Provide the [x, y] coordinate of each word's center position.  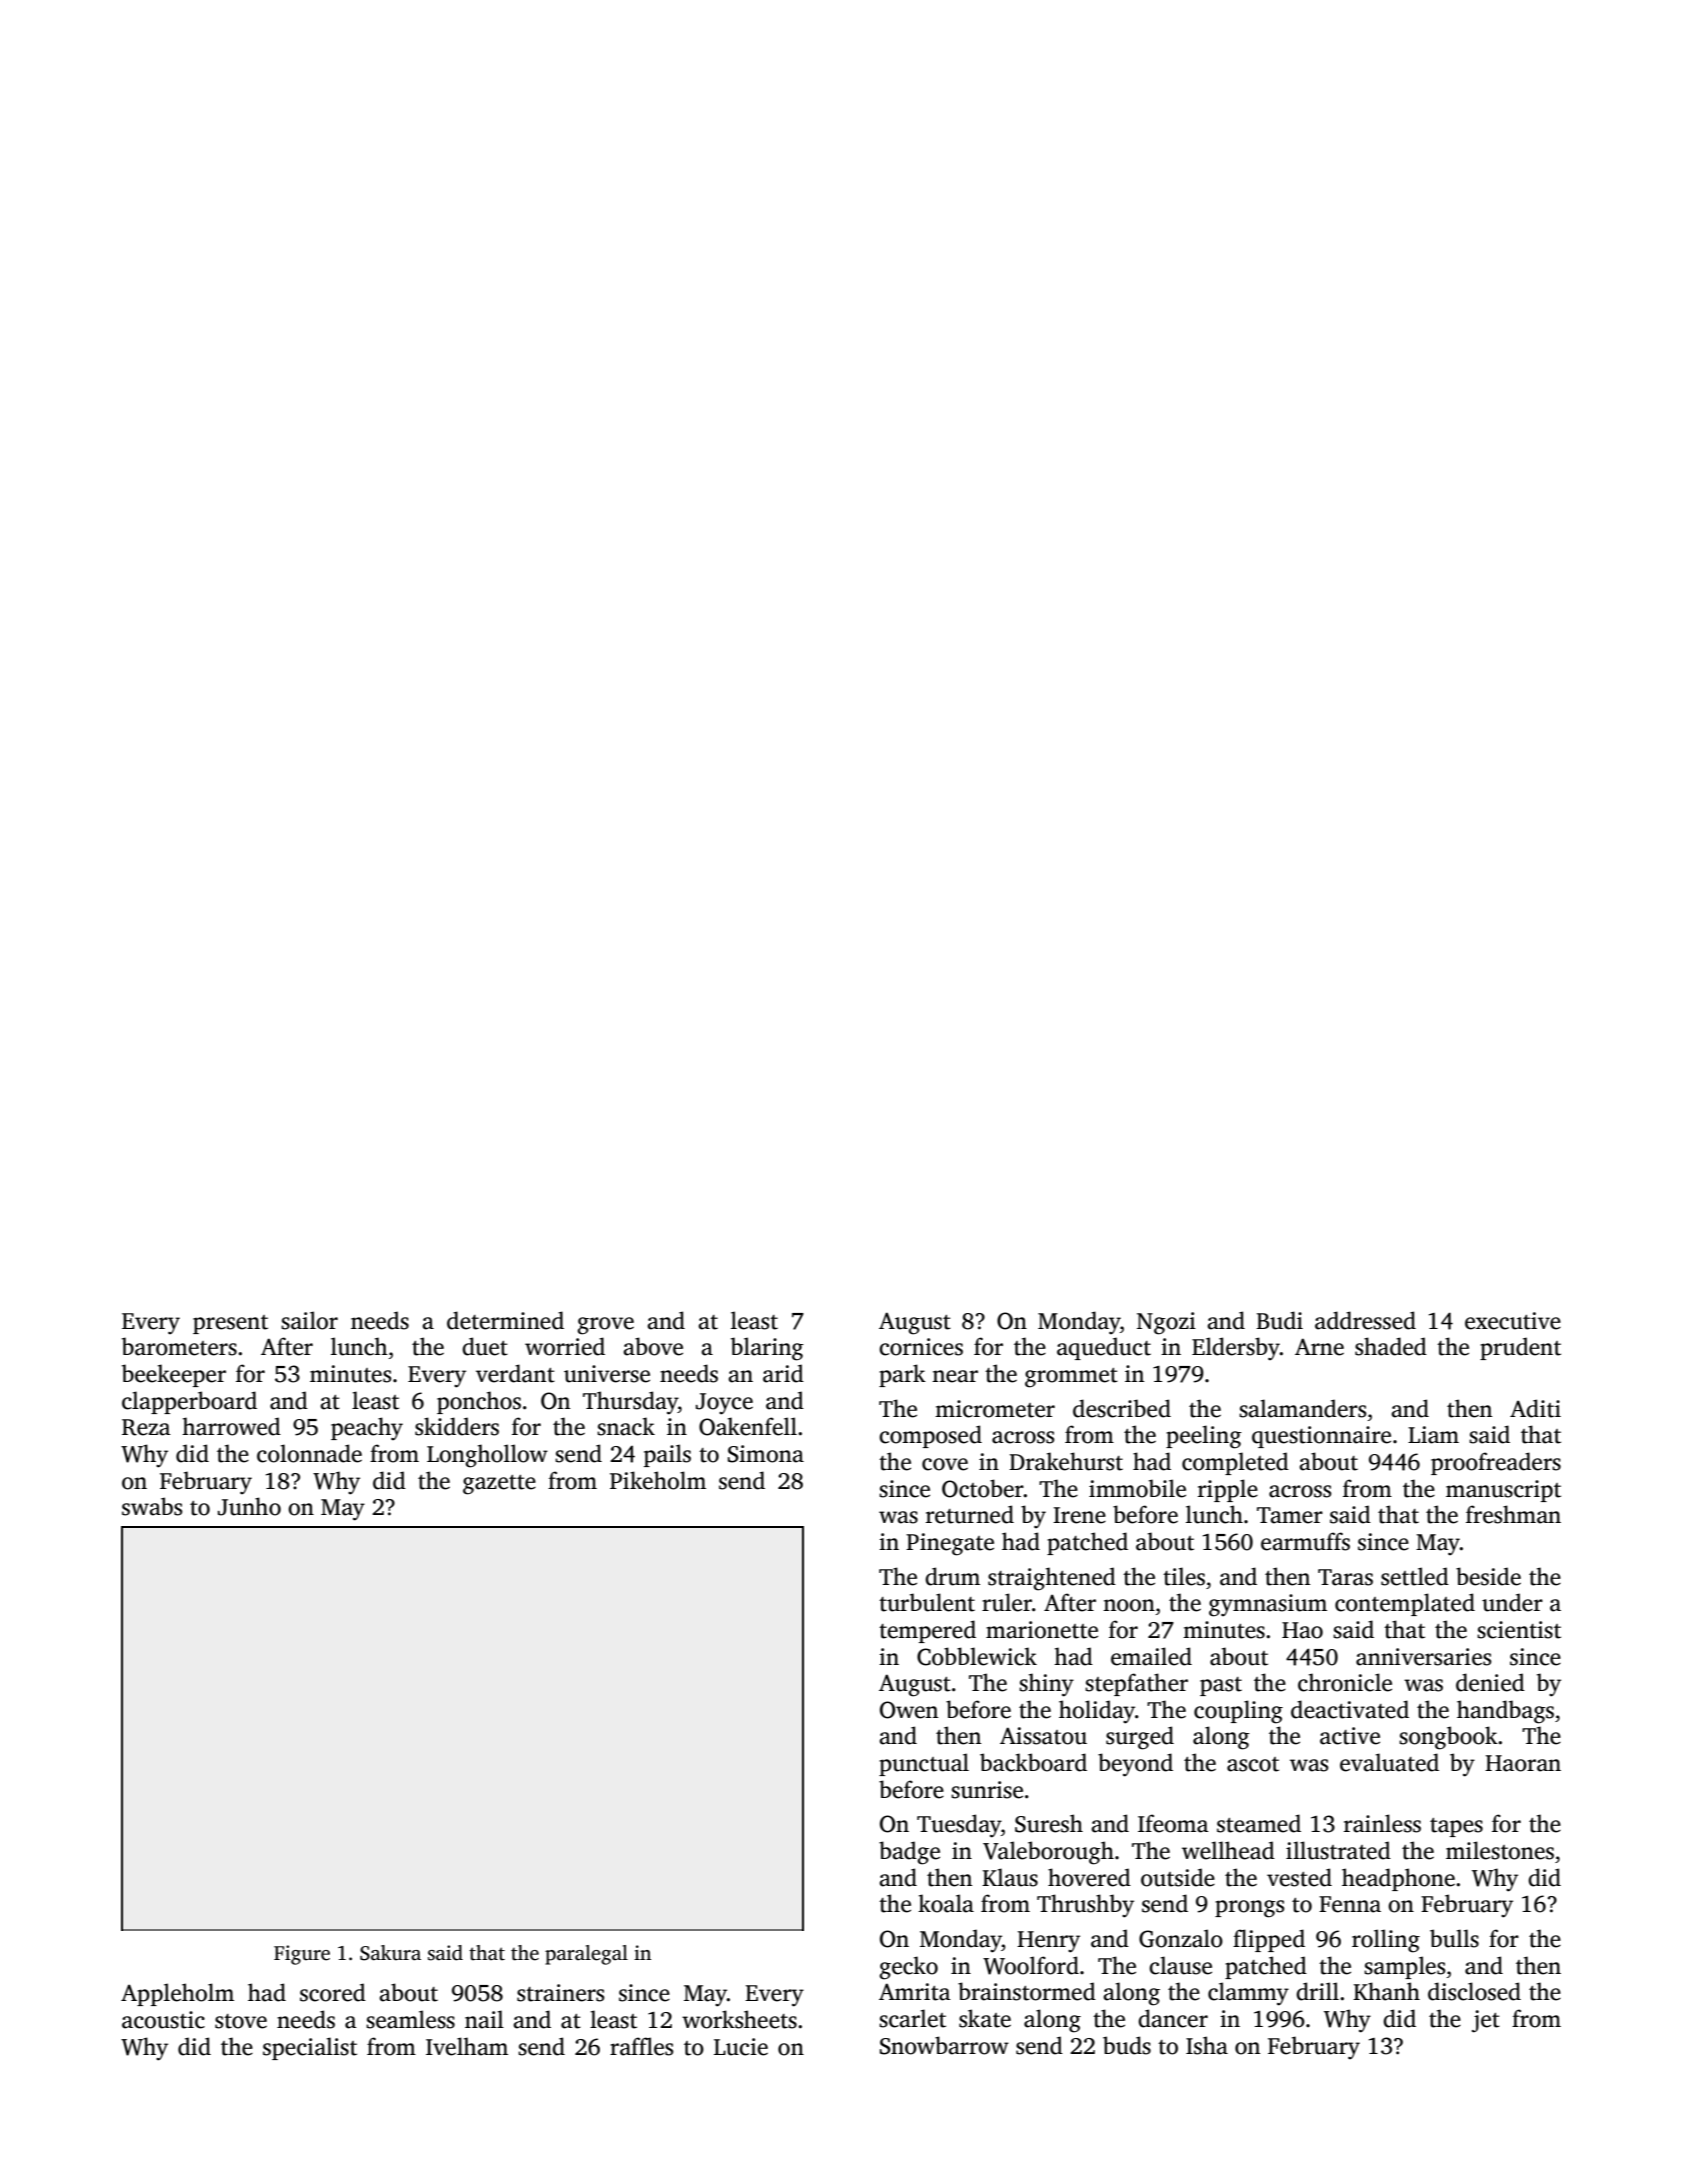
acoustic [163, 2020]
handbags [1505, 1712]
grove [605, 1326]
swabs [152, 1506]
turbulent [927, 1602]
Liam [1433, 1435]
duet [485, 1346]
